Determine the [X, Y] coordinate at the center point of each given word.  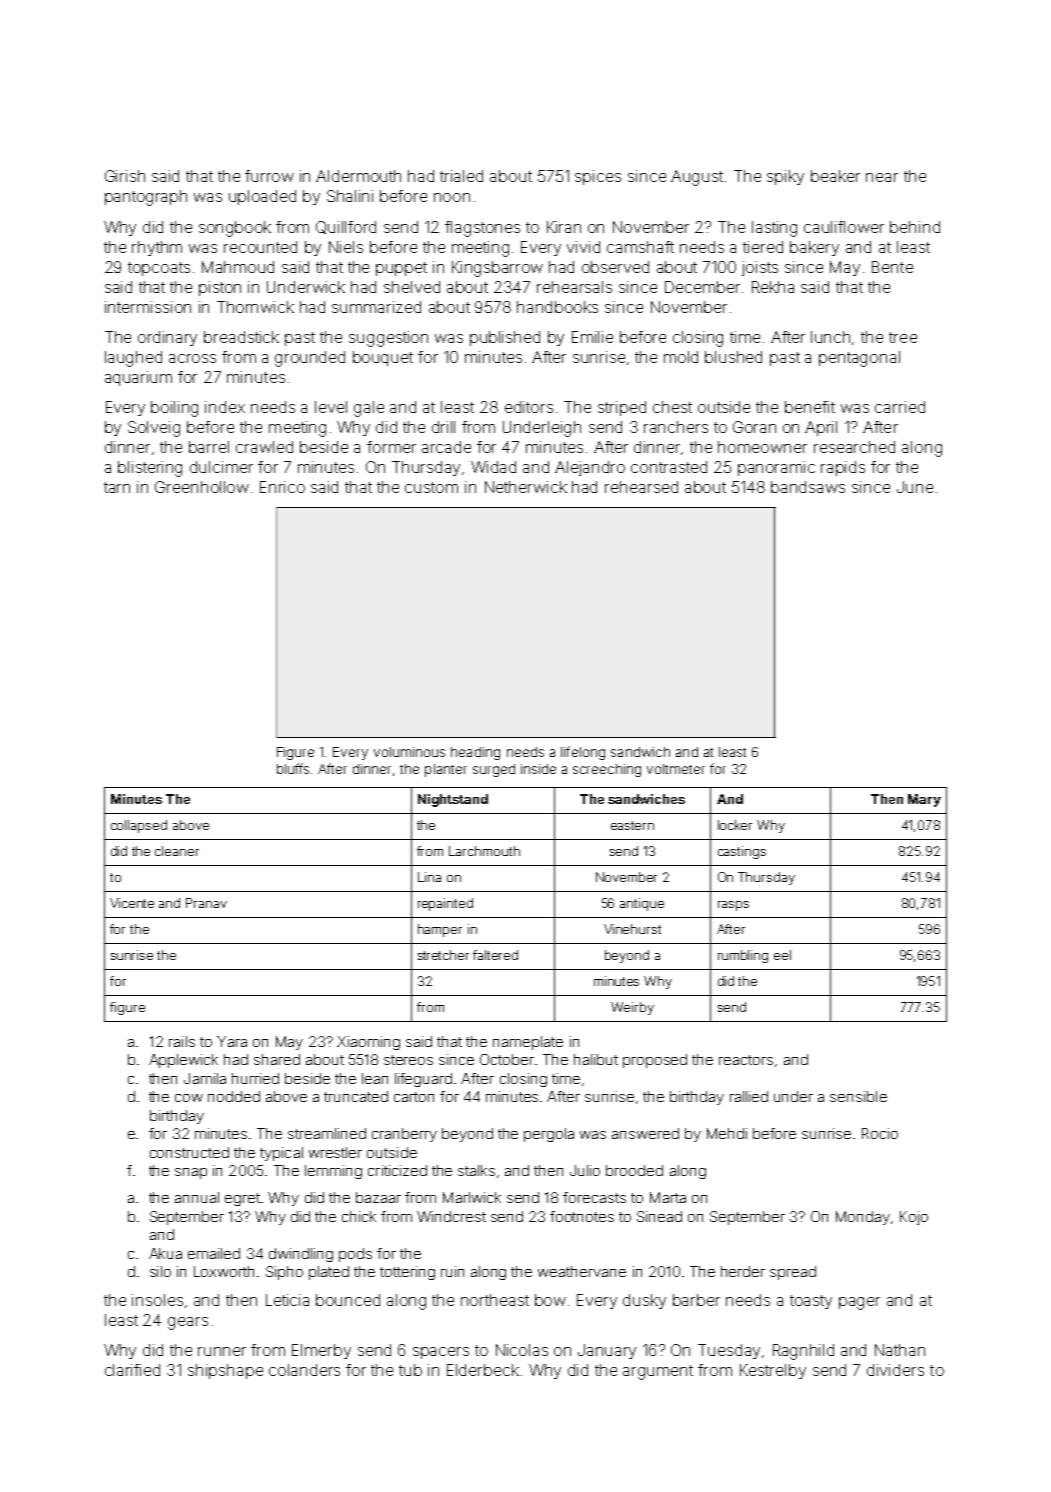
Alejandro [590, 468]
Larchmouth [484, 851]
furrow [269, 176]
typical [281, 1154]
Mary [924, 800]
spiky [785, 177]
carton [414, 1097]
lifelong [583, 753]
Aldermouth [358, 176]
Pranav [206, 903]
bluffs [293, 768]
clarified [132, 1370]
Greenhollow [202, 487]
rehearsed [641, 487]
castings [742, 852]
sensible [858, 1096]
